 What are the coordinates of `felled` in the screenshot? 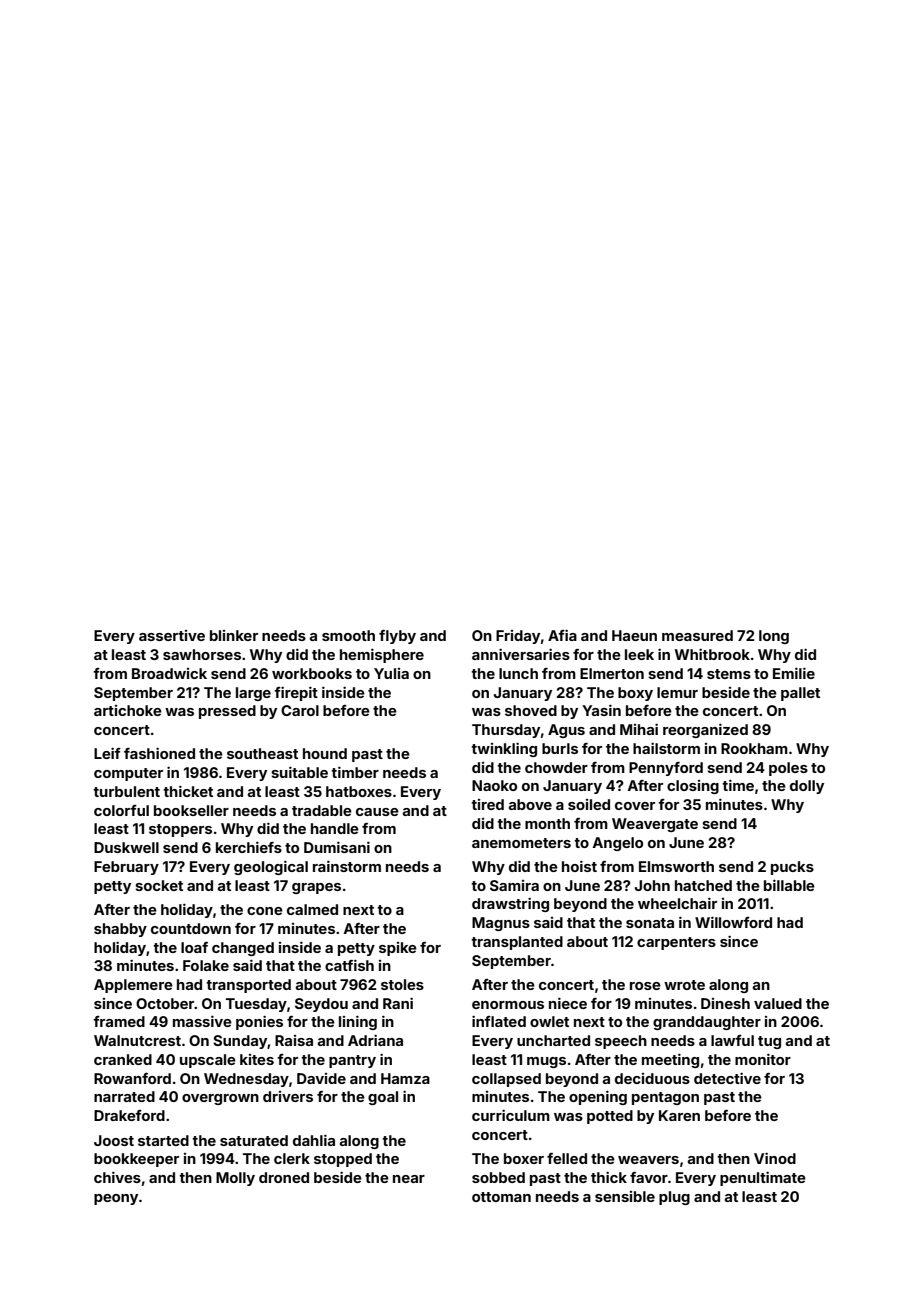 It's located at (567, 1158).
